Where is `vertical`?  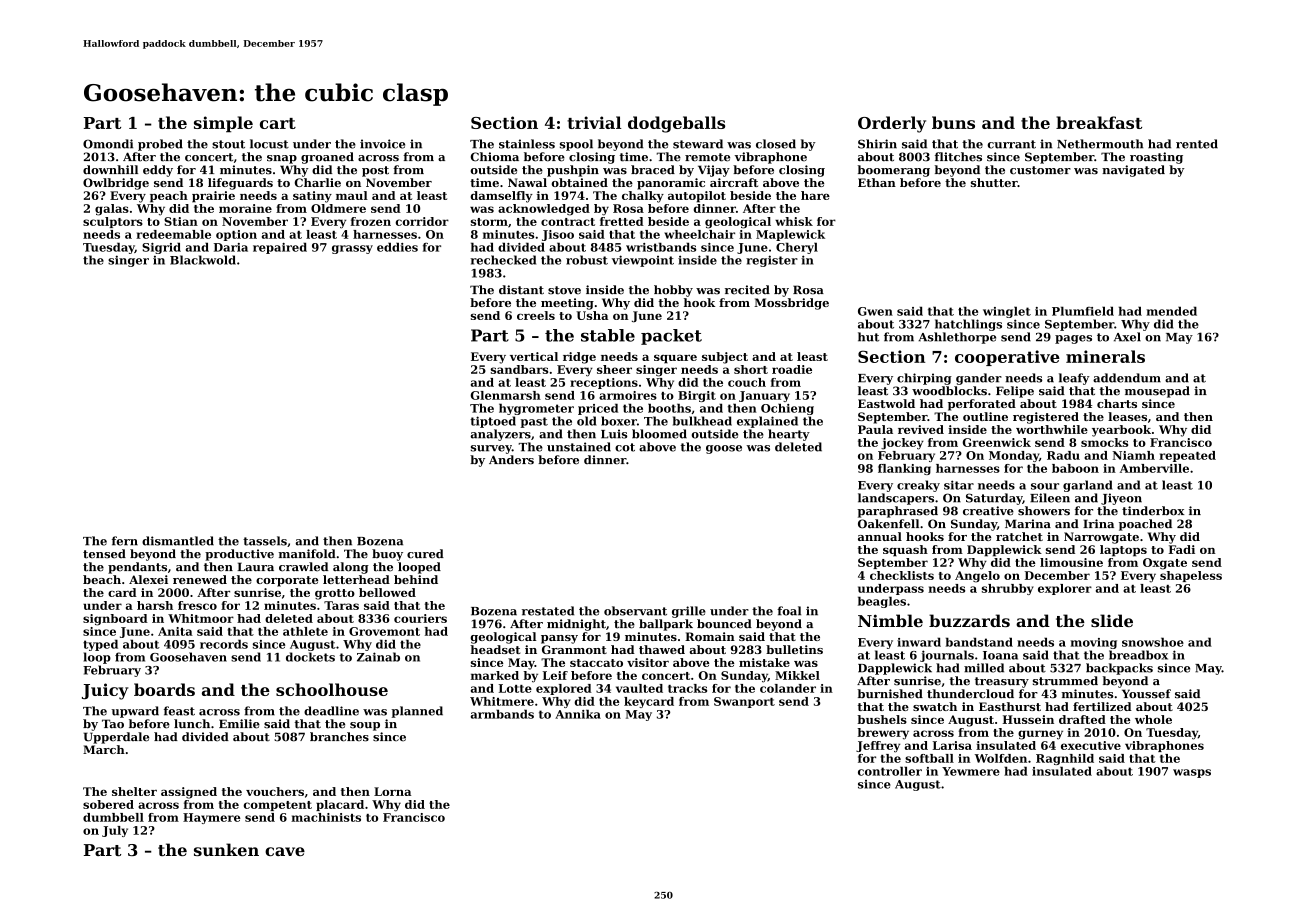
vertical is located at coordinates (534, 356).
